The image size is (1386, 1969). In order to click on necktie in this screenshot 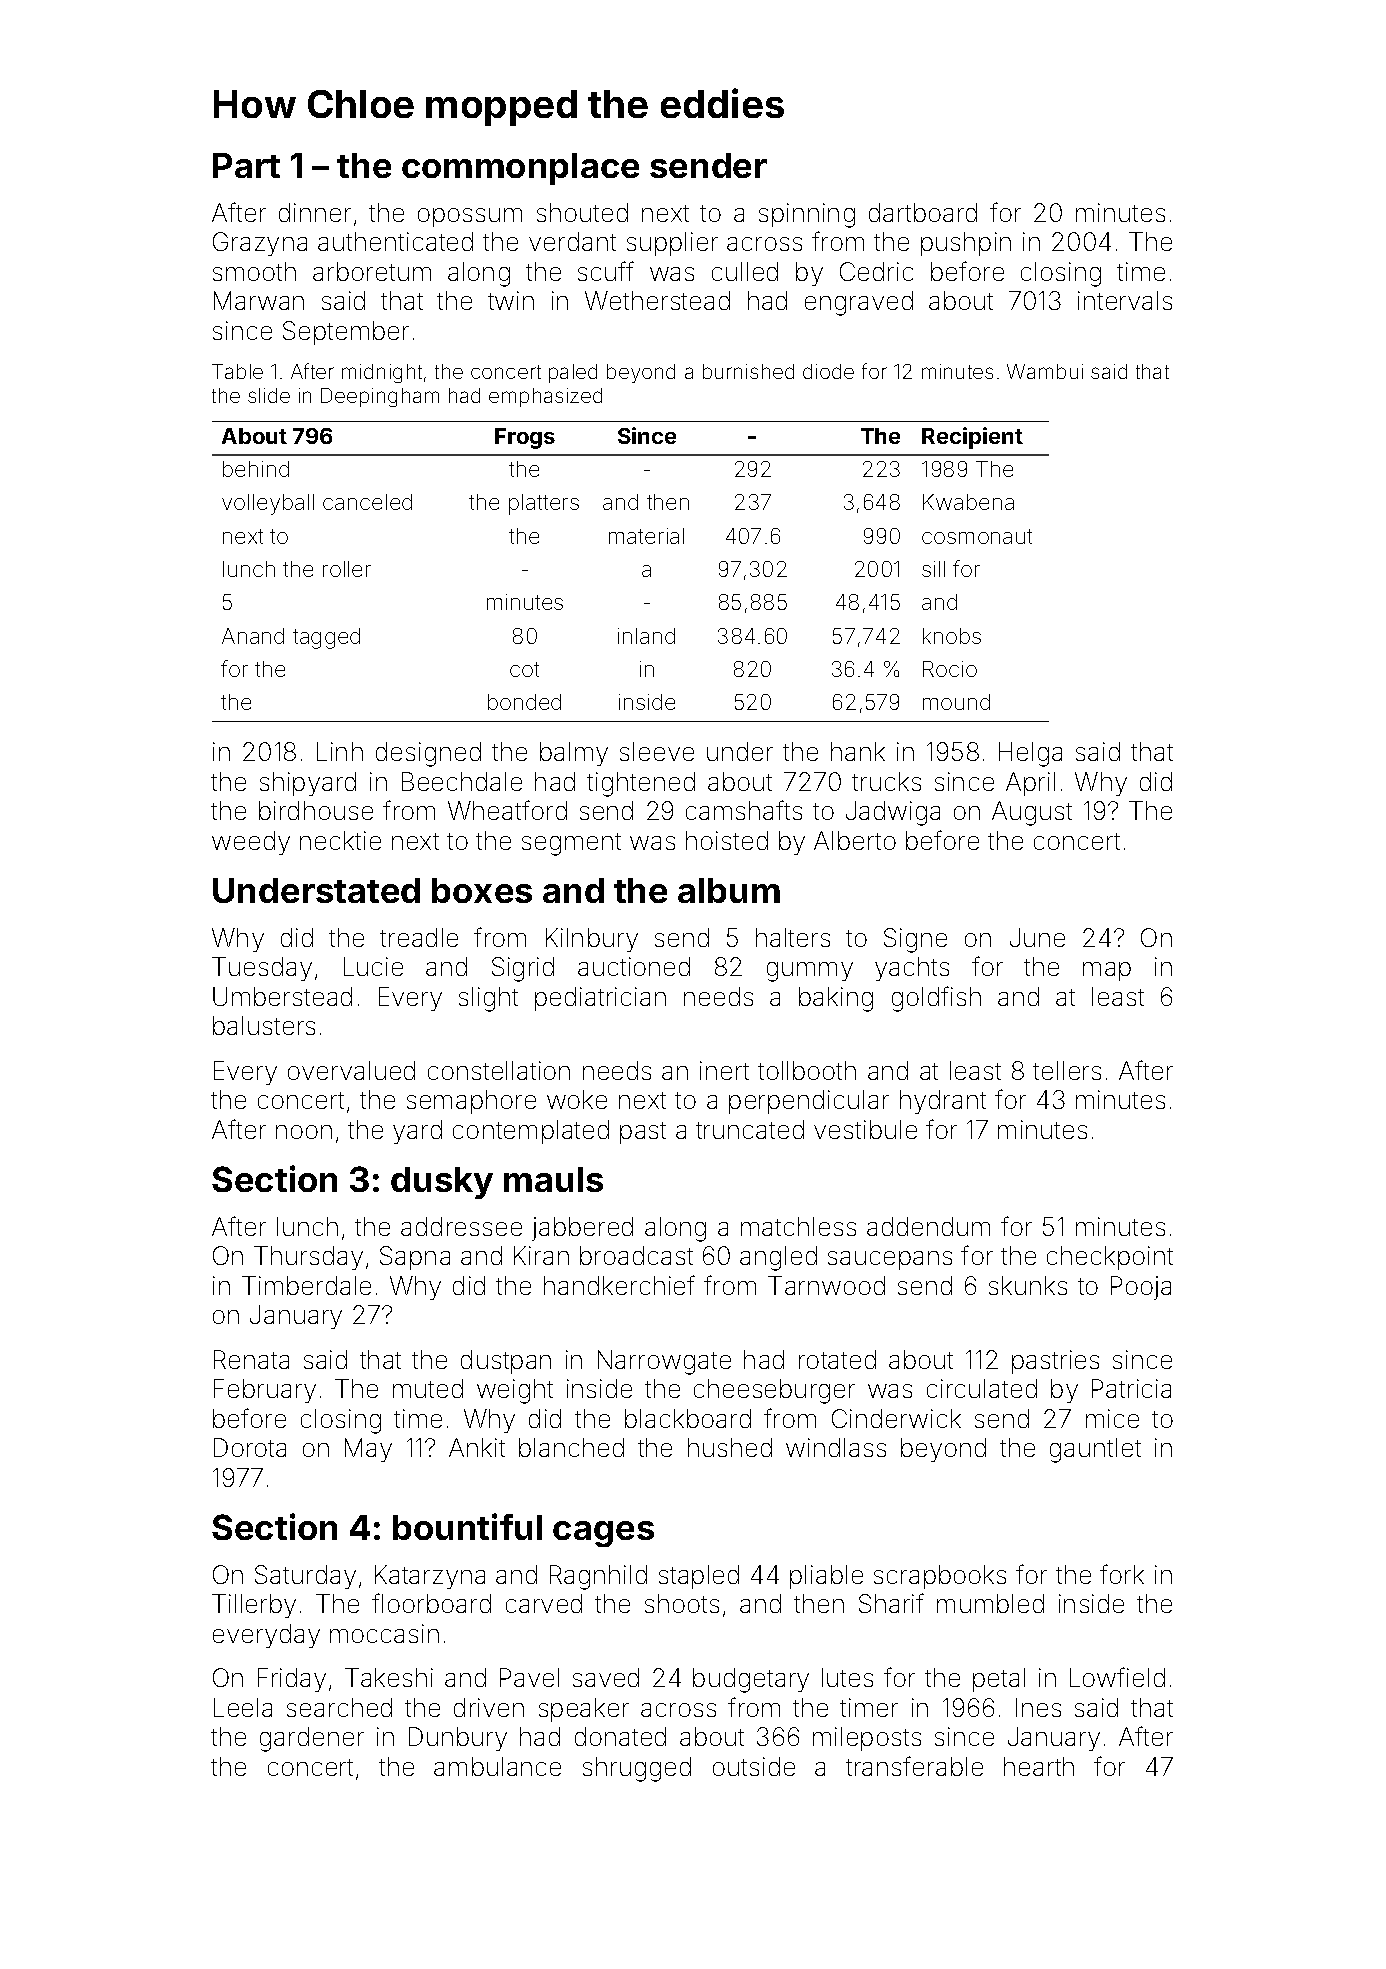, I will do `click(340, 840)`.
